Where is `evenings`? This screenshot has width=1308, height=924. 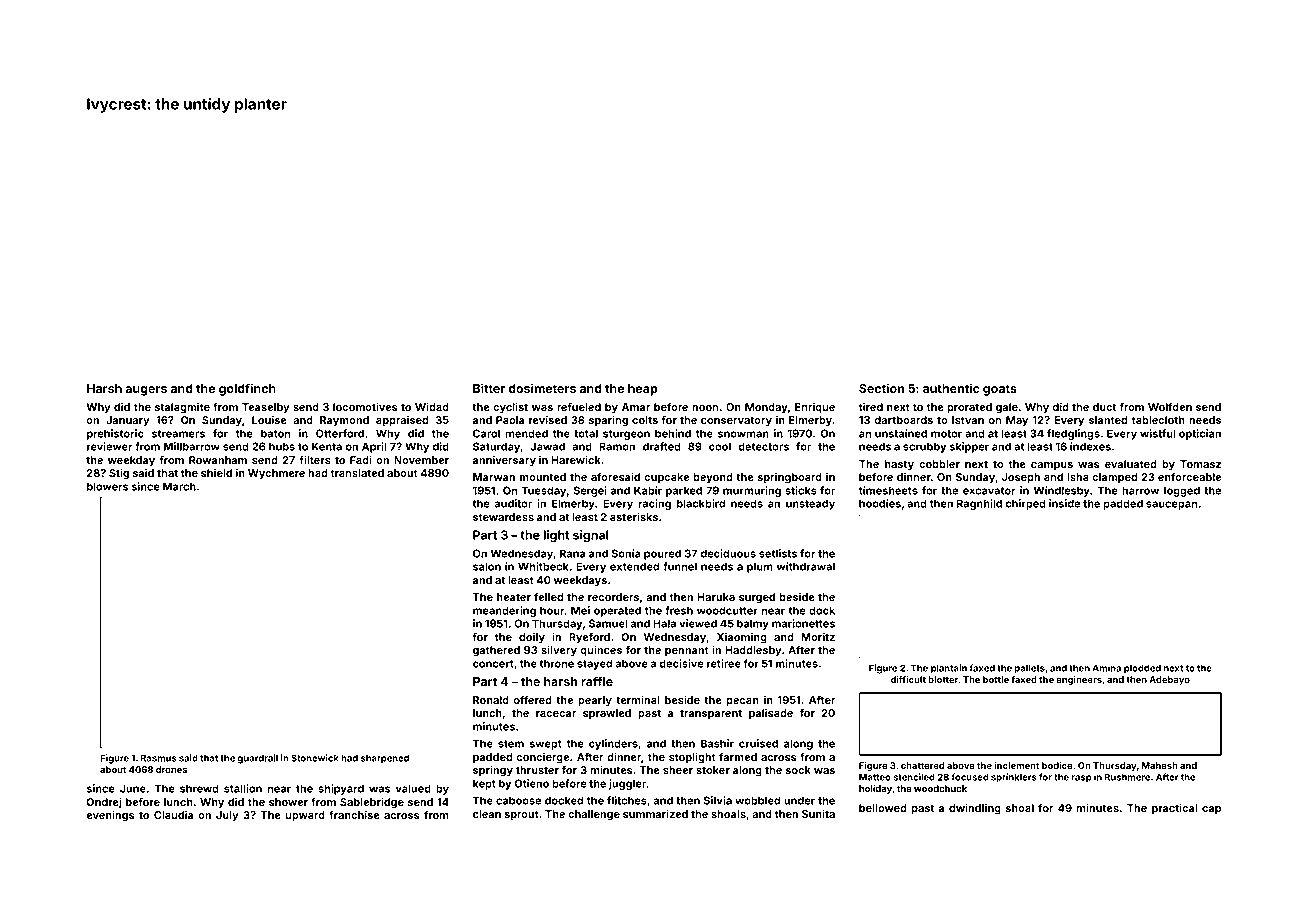 evenings is located at coordinates (110, 816).
